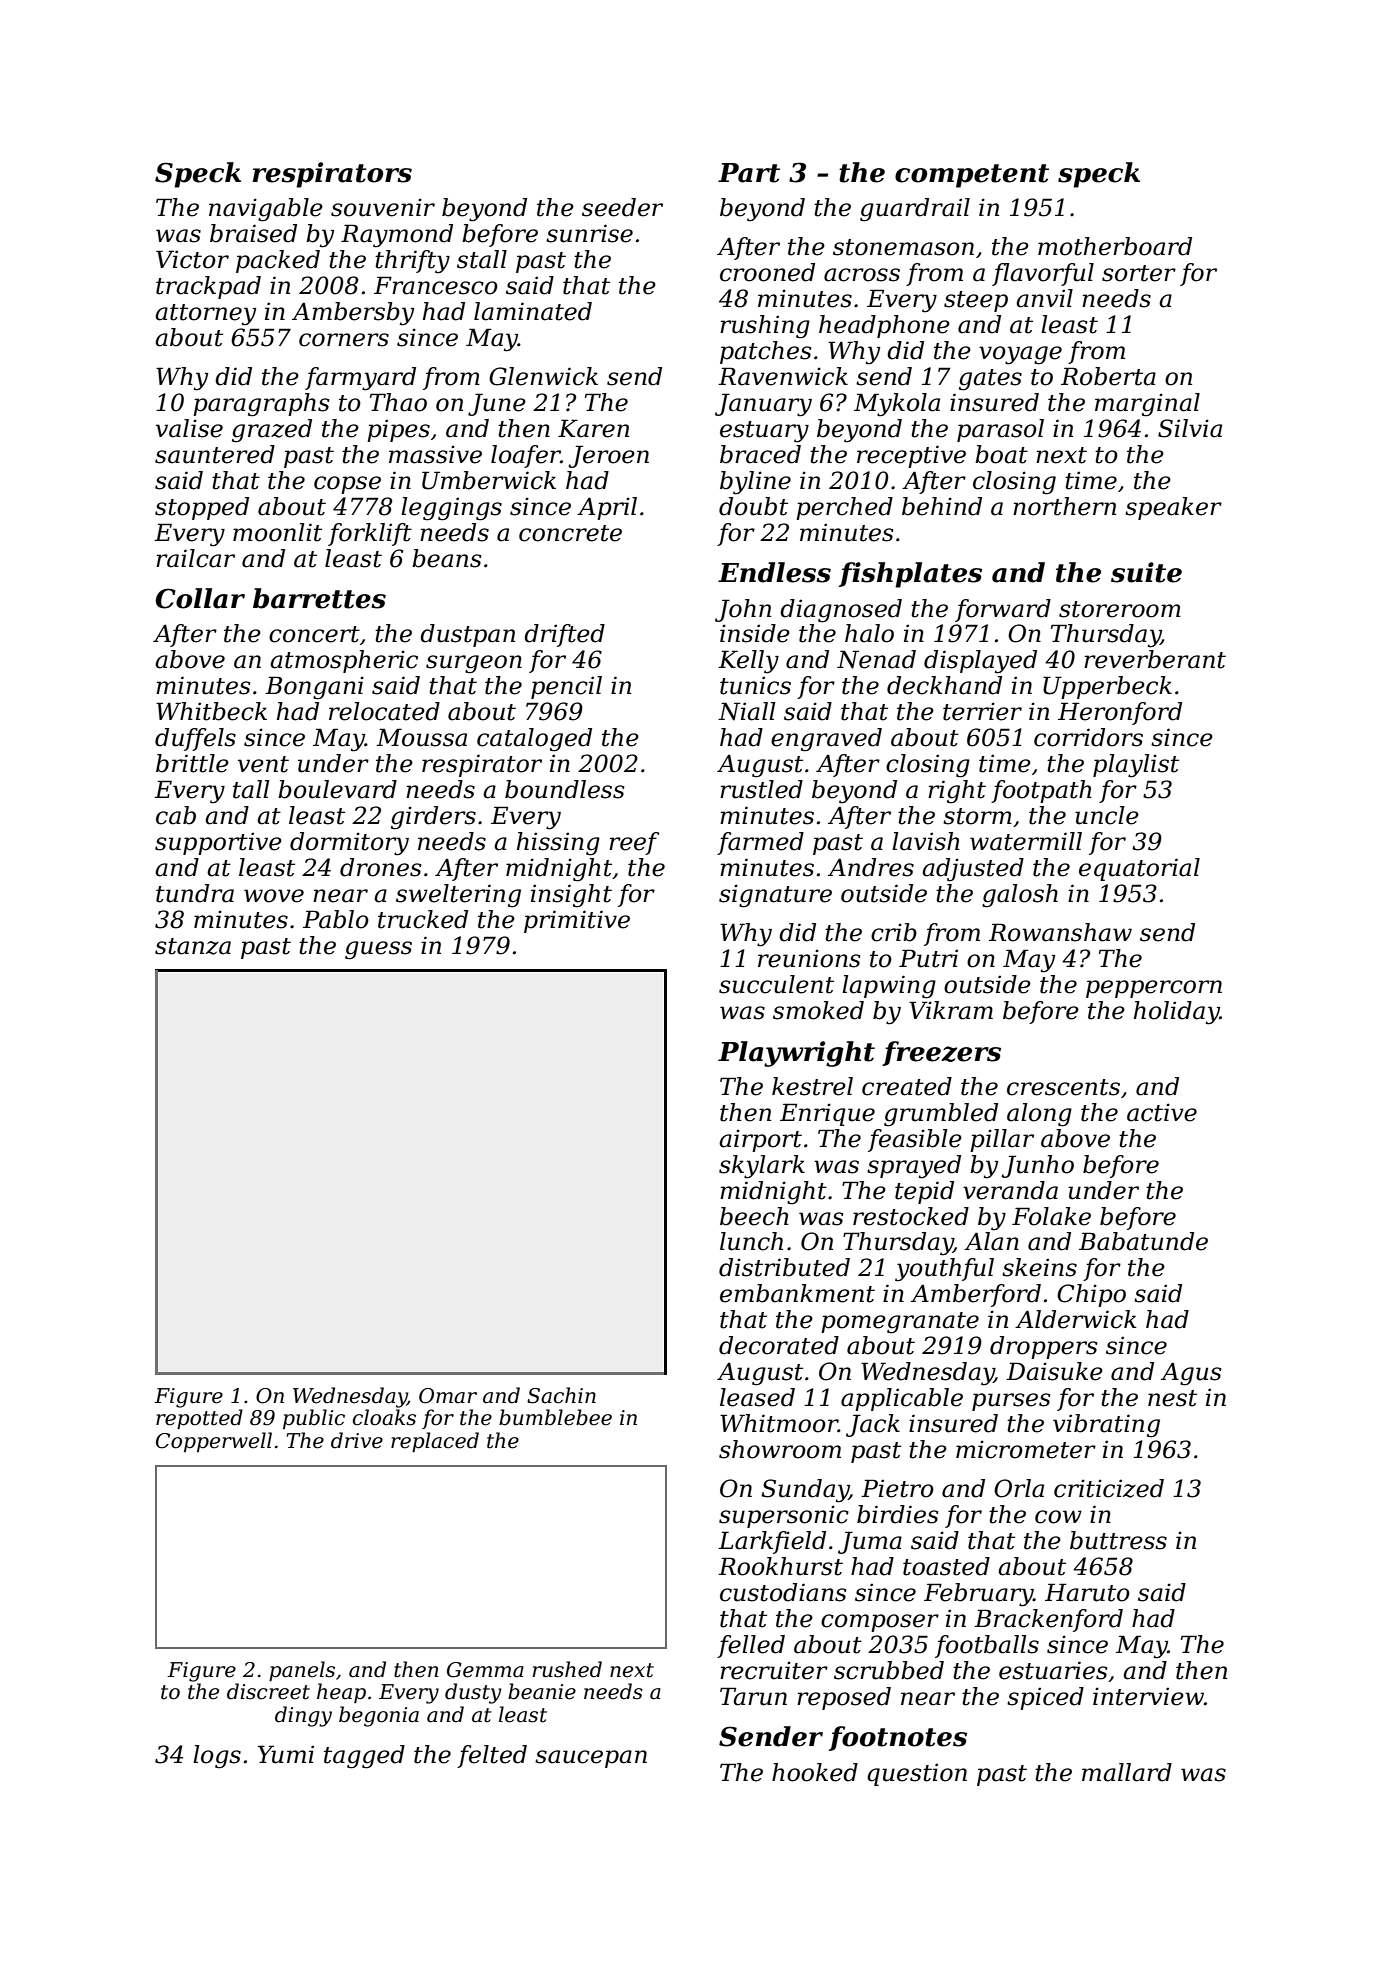  I want to click on leased, so click(757, 1397).
